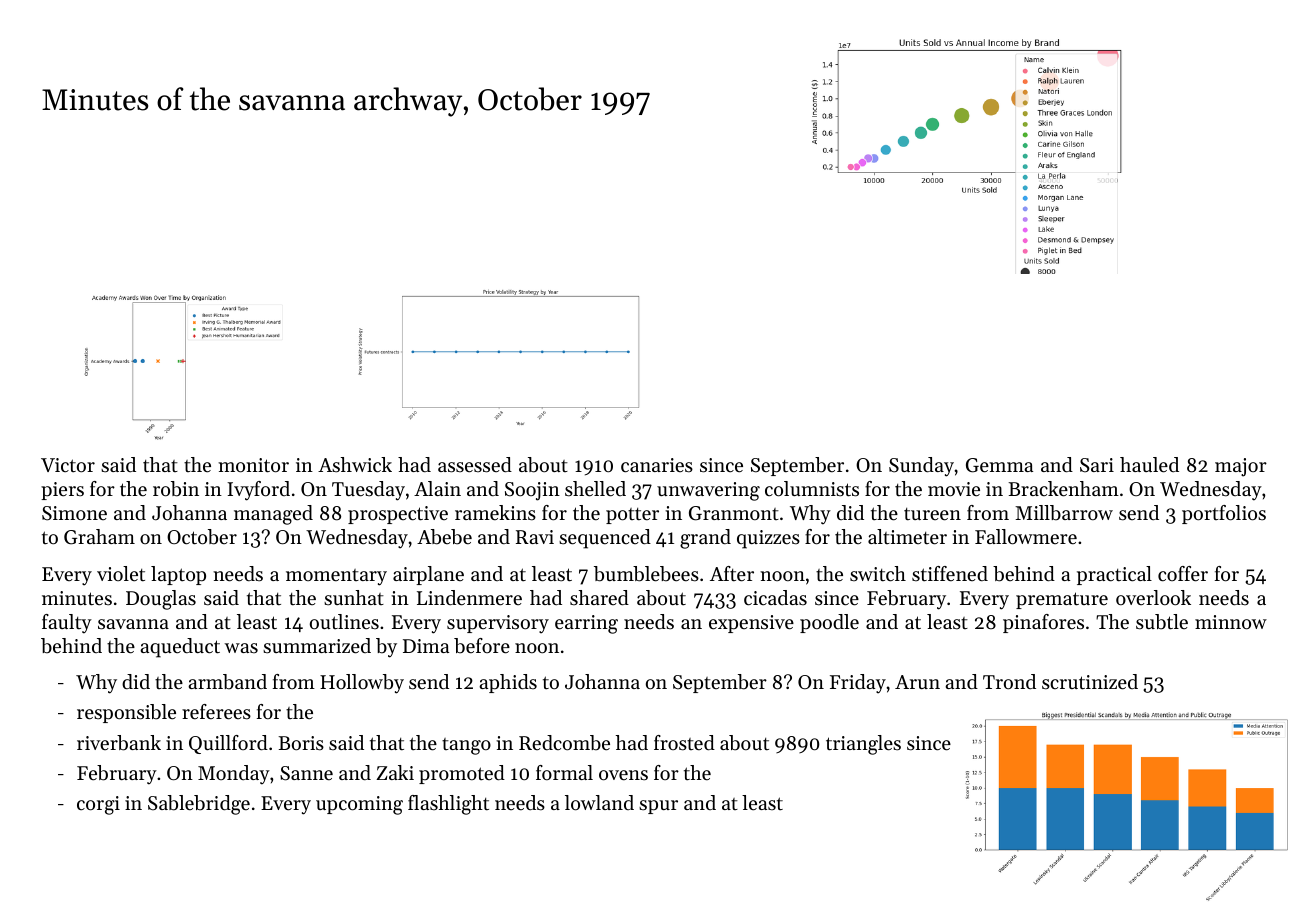 Image resolution: width=1308 pixels, height=924 pixels. I want to click on aphids, so click(508, 683).
